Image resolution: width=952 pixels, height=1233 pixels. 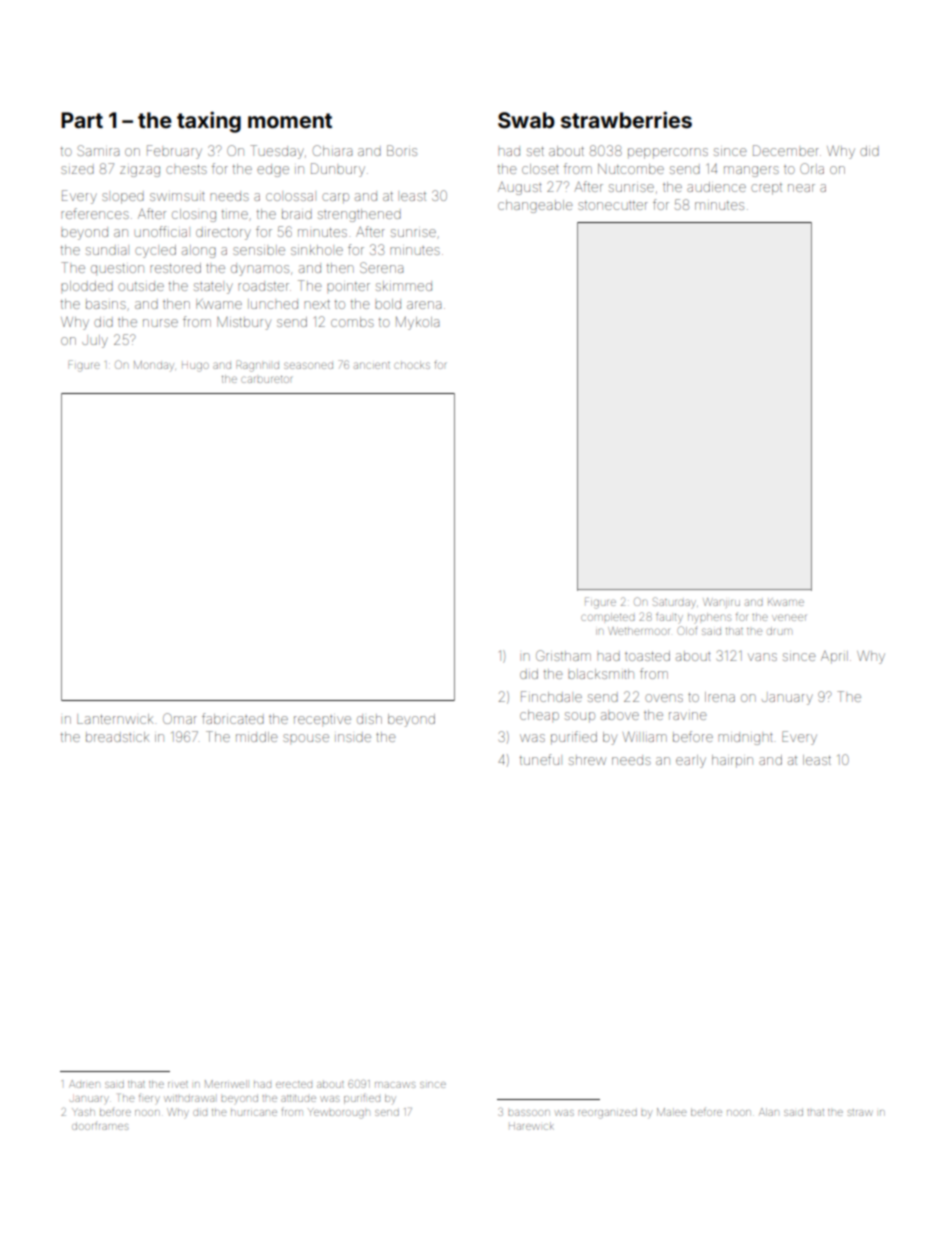 I want to click on completed, so click(x=608, y=617).
